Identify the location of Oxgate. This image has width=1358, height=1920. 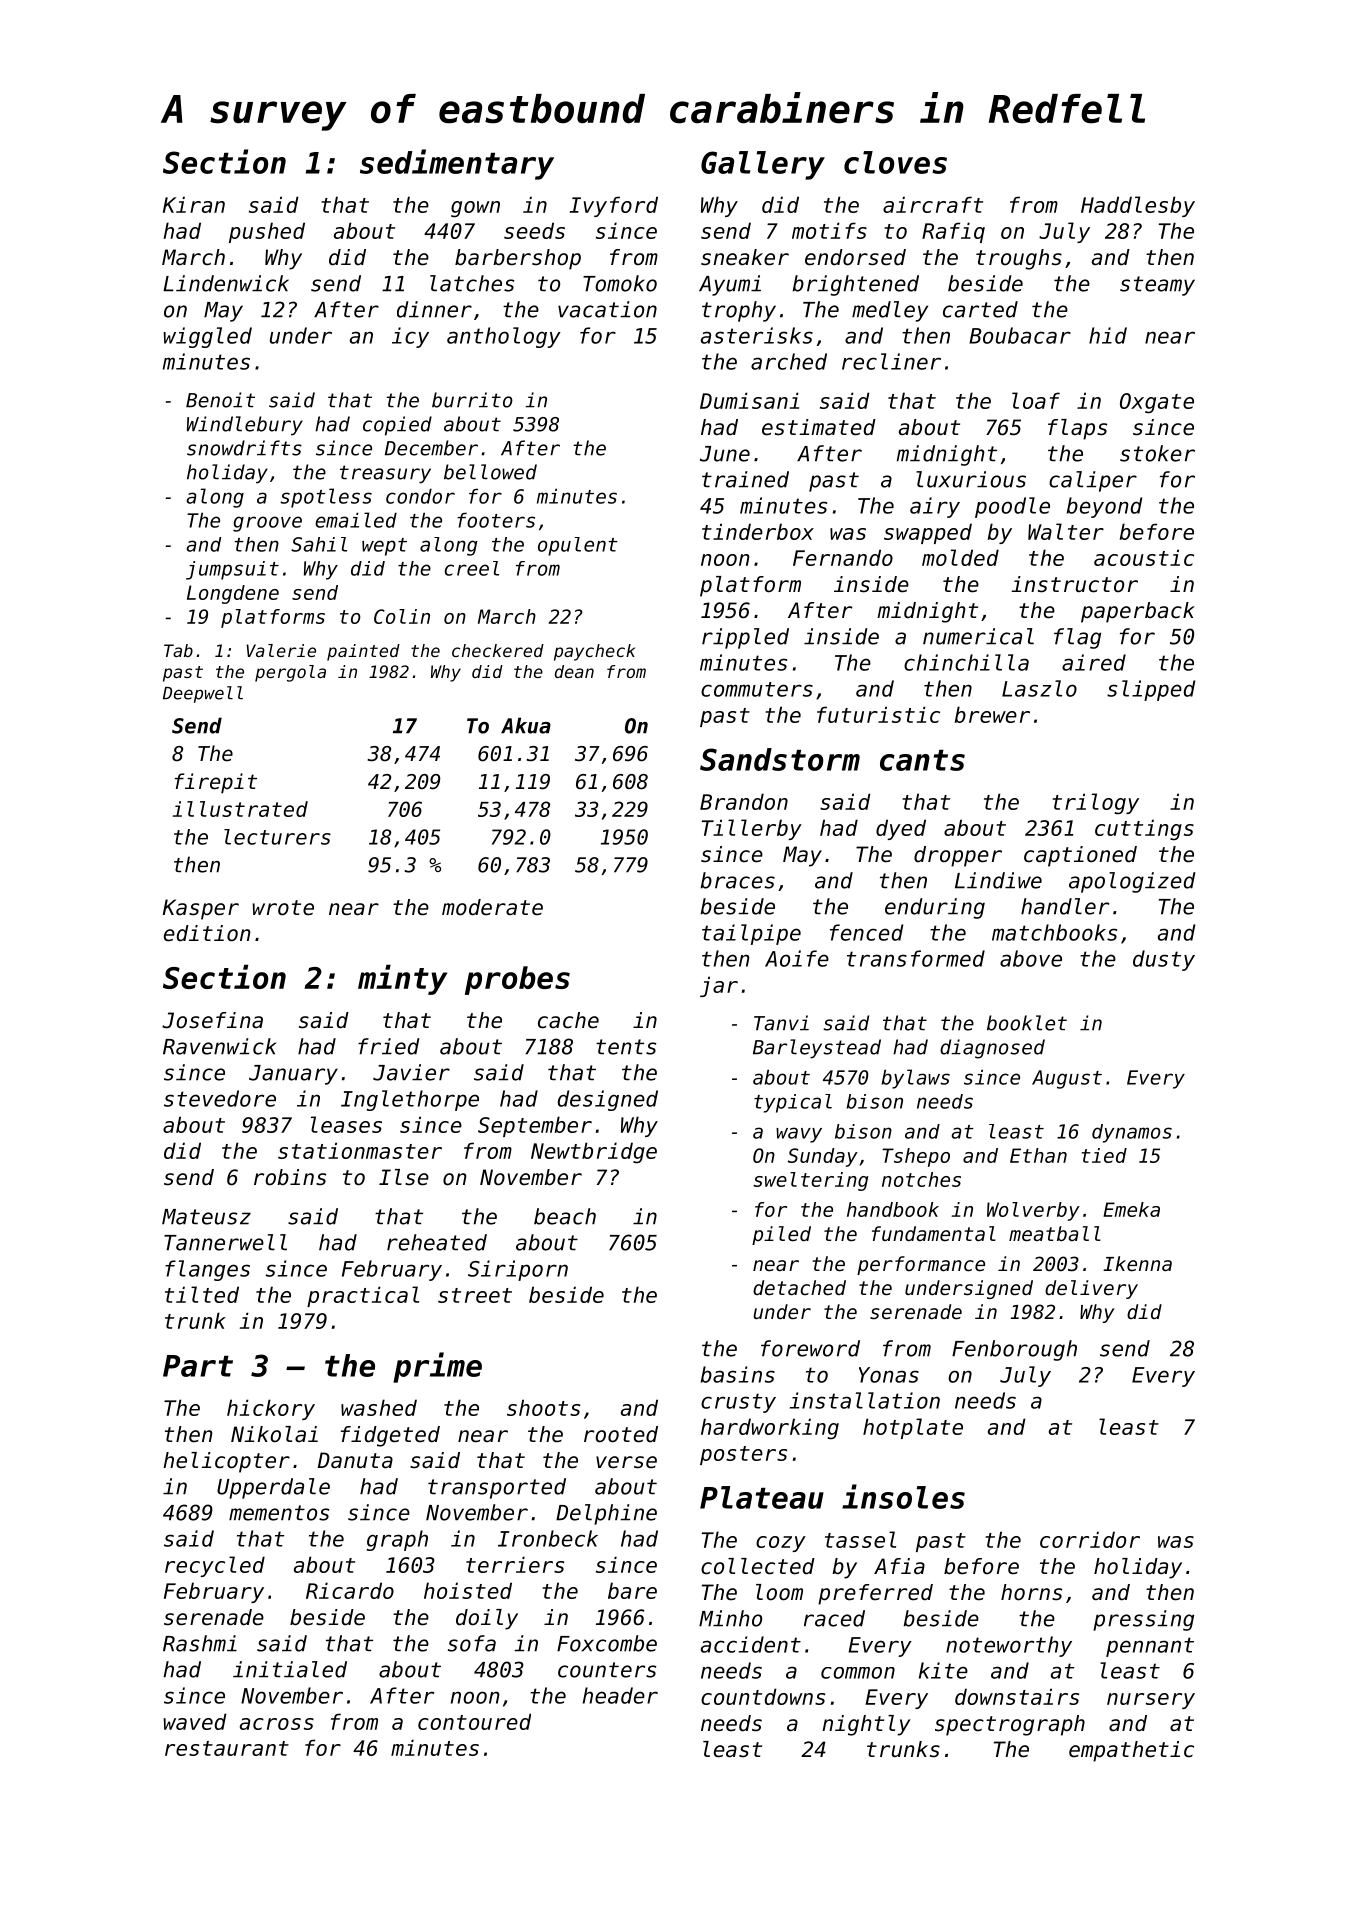
(1157, 403).
